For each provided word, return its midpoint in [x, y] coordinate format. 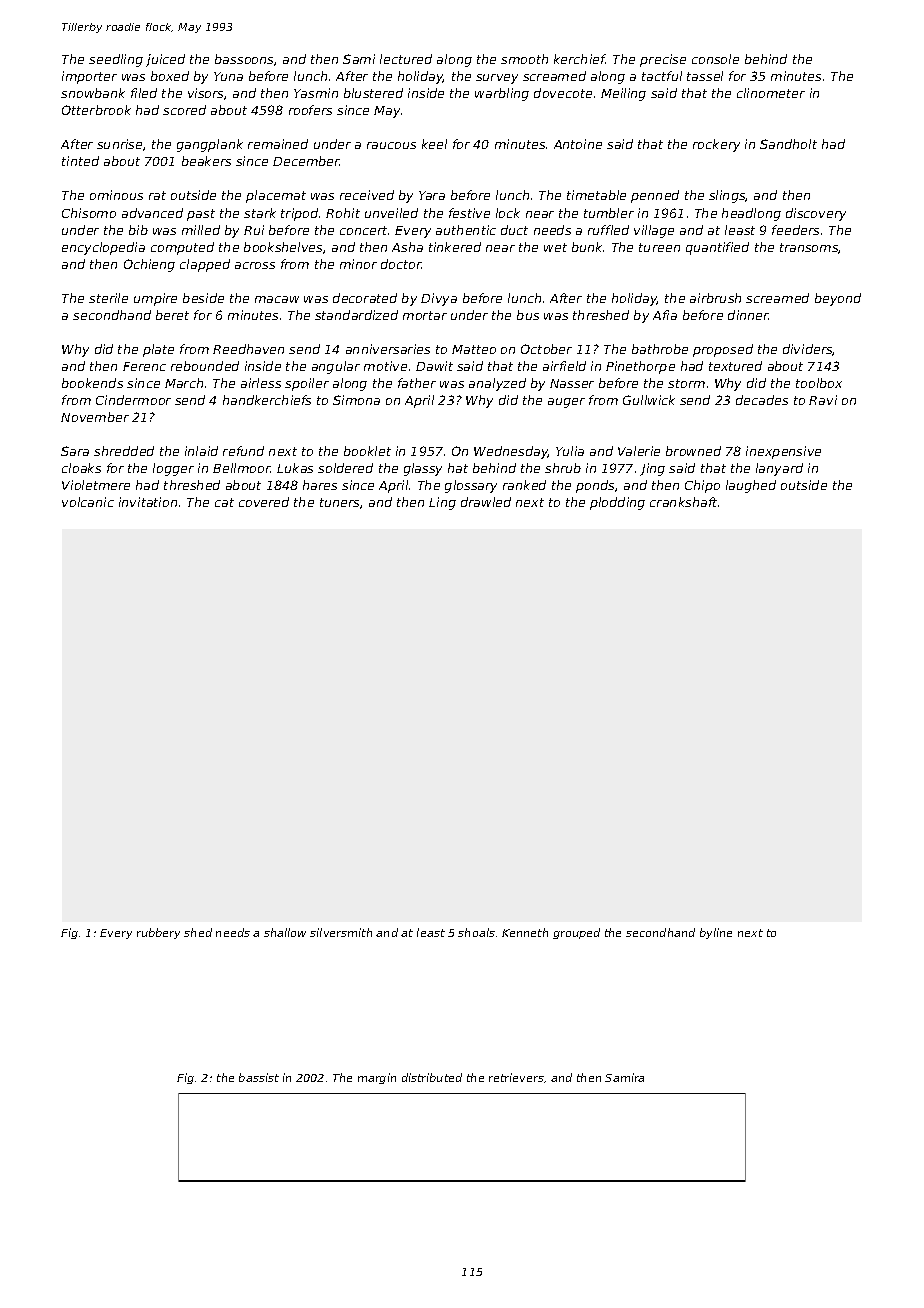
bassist [259, 1077]
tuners [339, 502]
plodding [617, 503]
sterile [108, 298]
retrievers [516, 1077]
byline [716, 933]
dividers [808, 350]
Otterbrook [96, 110]
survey [497, 79]
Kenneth [525, 932]
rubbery [158, 933]
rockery [716, 145]
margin [377, 1078]
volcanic [88, 502]
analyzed [497, 384]
